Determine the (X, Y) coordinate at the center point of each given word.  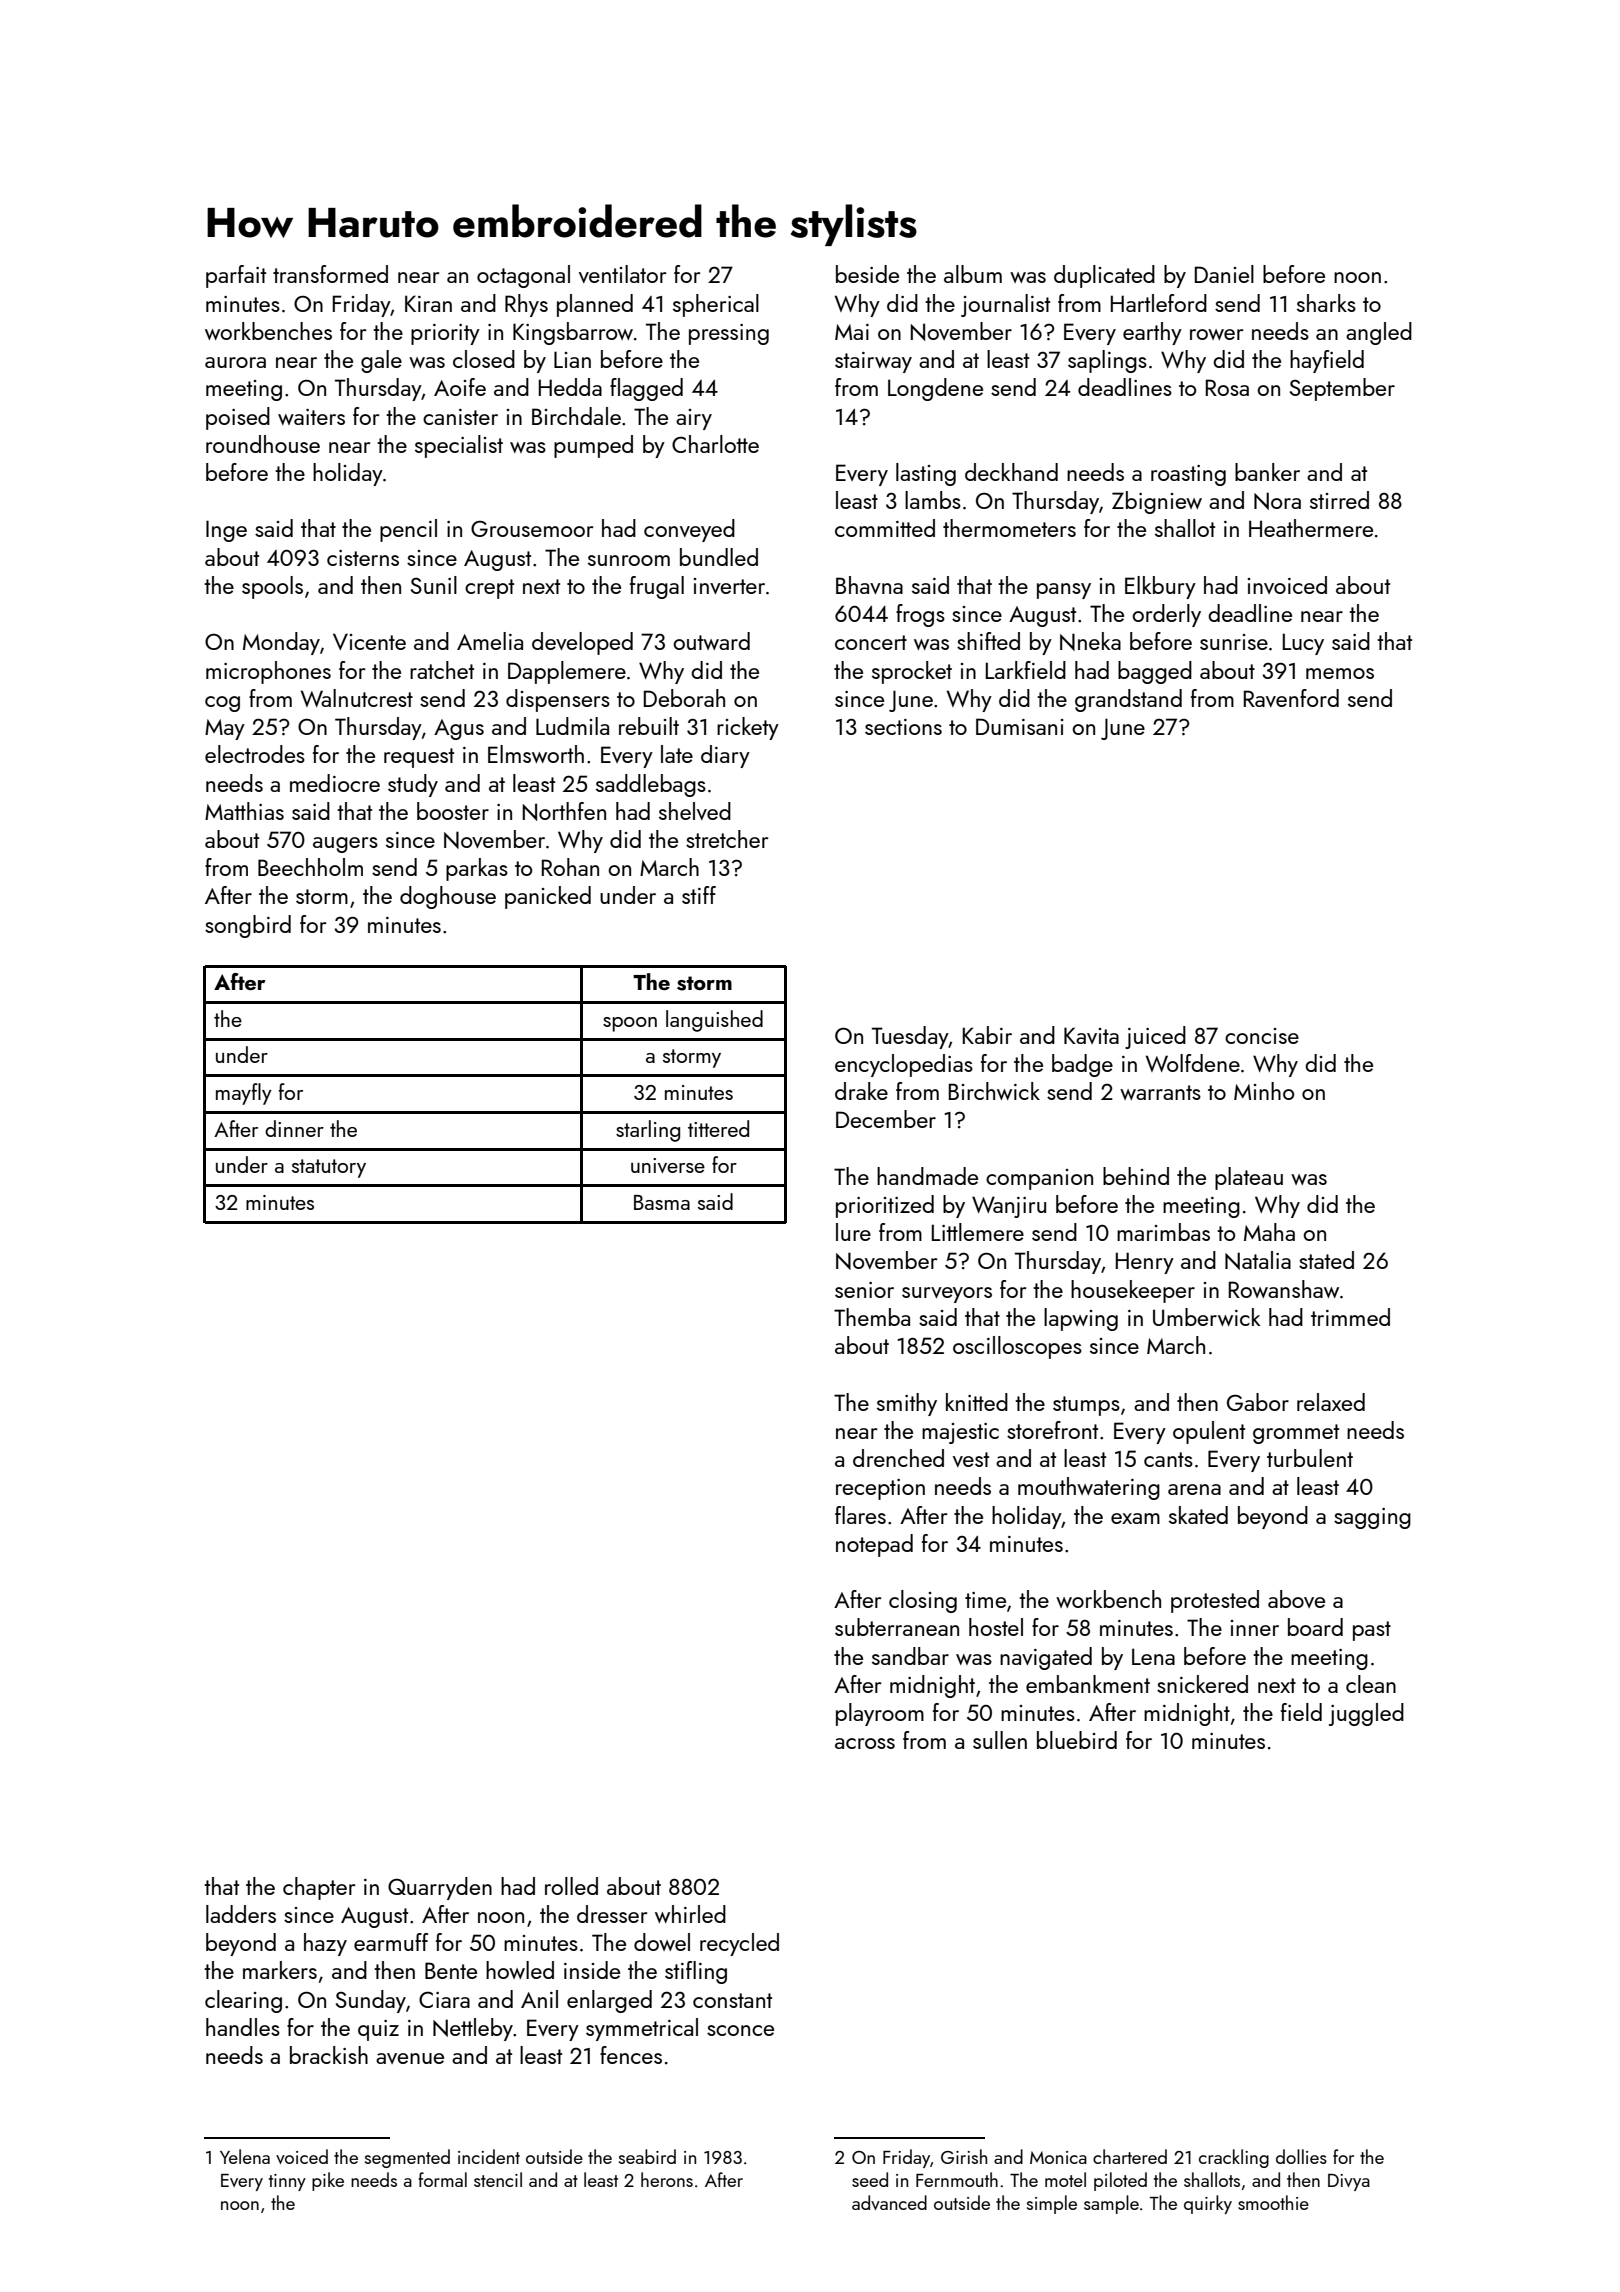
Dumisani (1019, 726)
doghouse (448, 897)
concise (1262, 1036)
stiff (699, 895)
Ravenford (1291, 698)
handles (243, 2027)
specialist (459, 446)
